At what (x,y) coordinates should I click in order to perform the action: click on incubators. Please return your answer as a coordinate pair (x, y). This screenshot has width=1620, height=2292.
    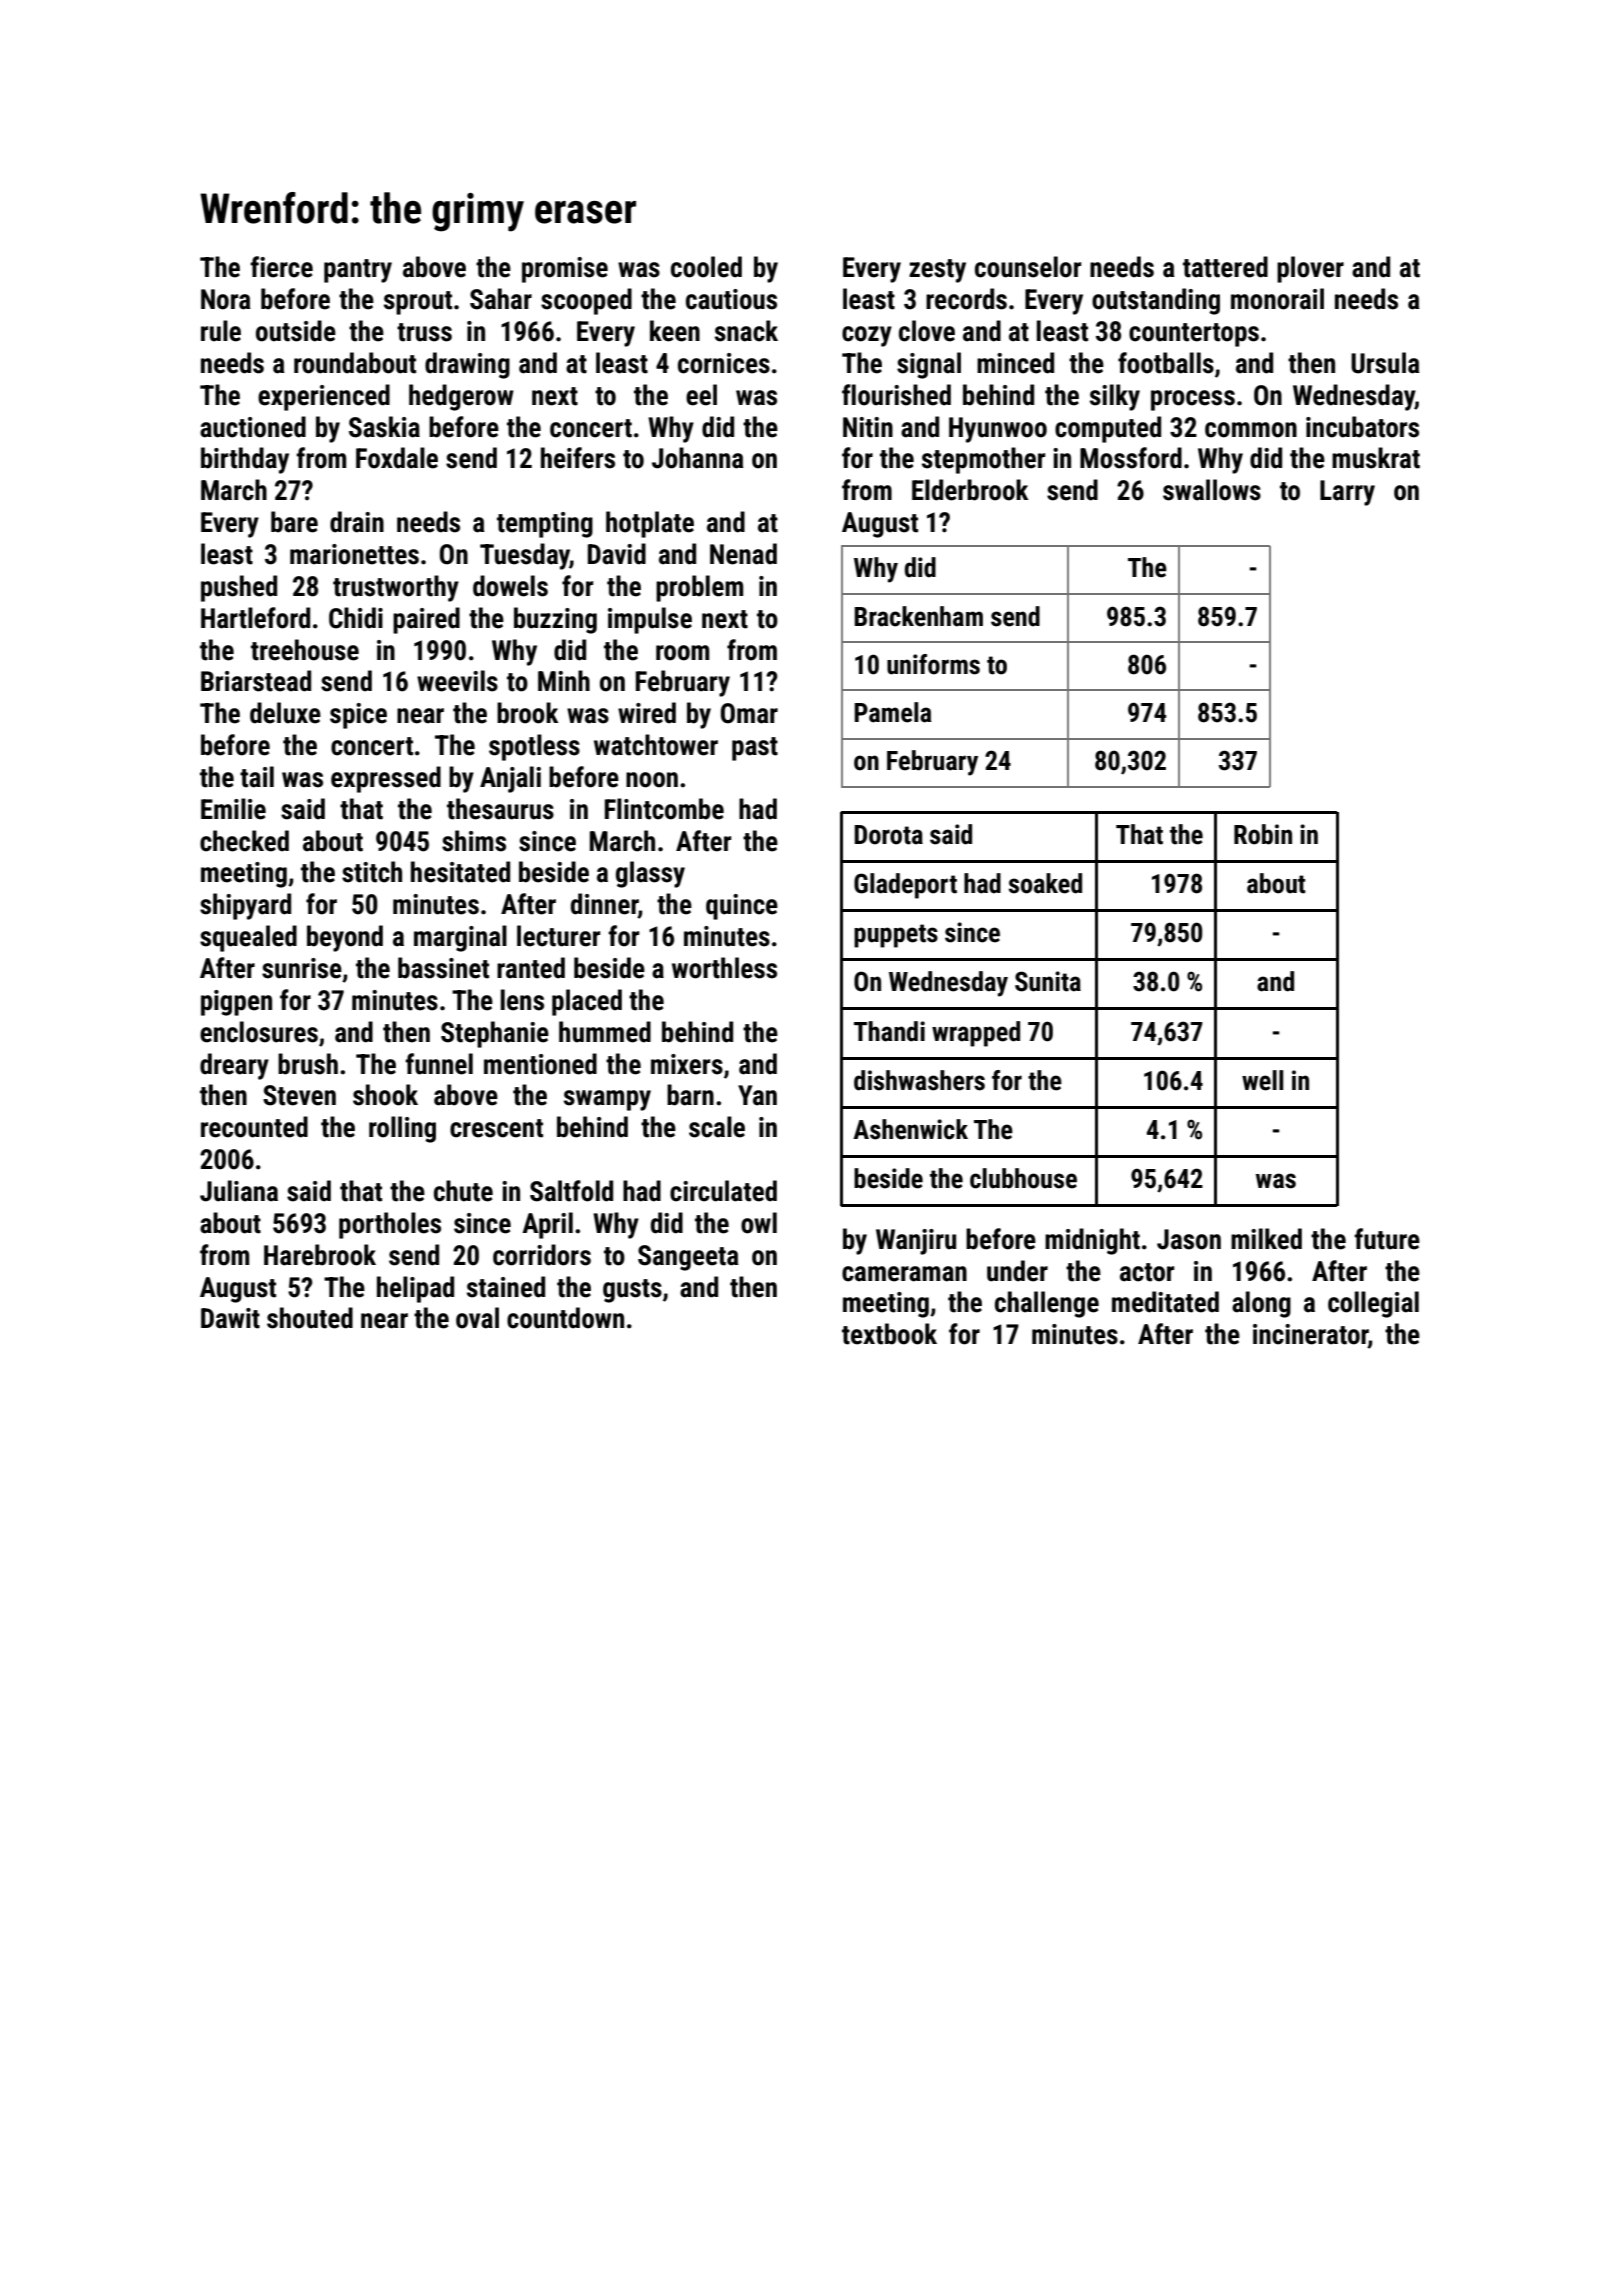
    Looking at the image, I should click on (1362, 427).
